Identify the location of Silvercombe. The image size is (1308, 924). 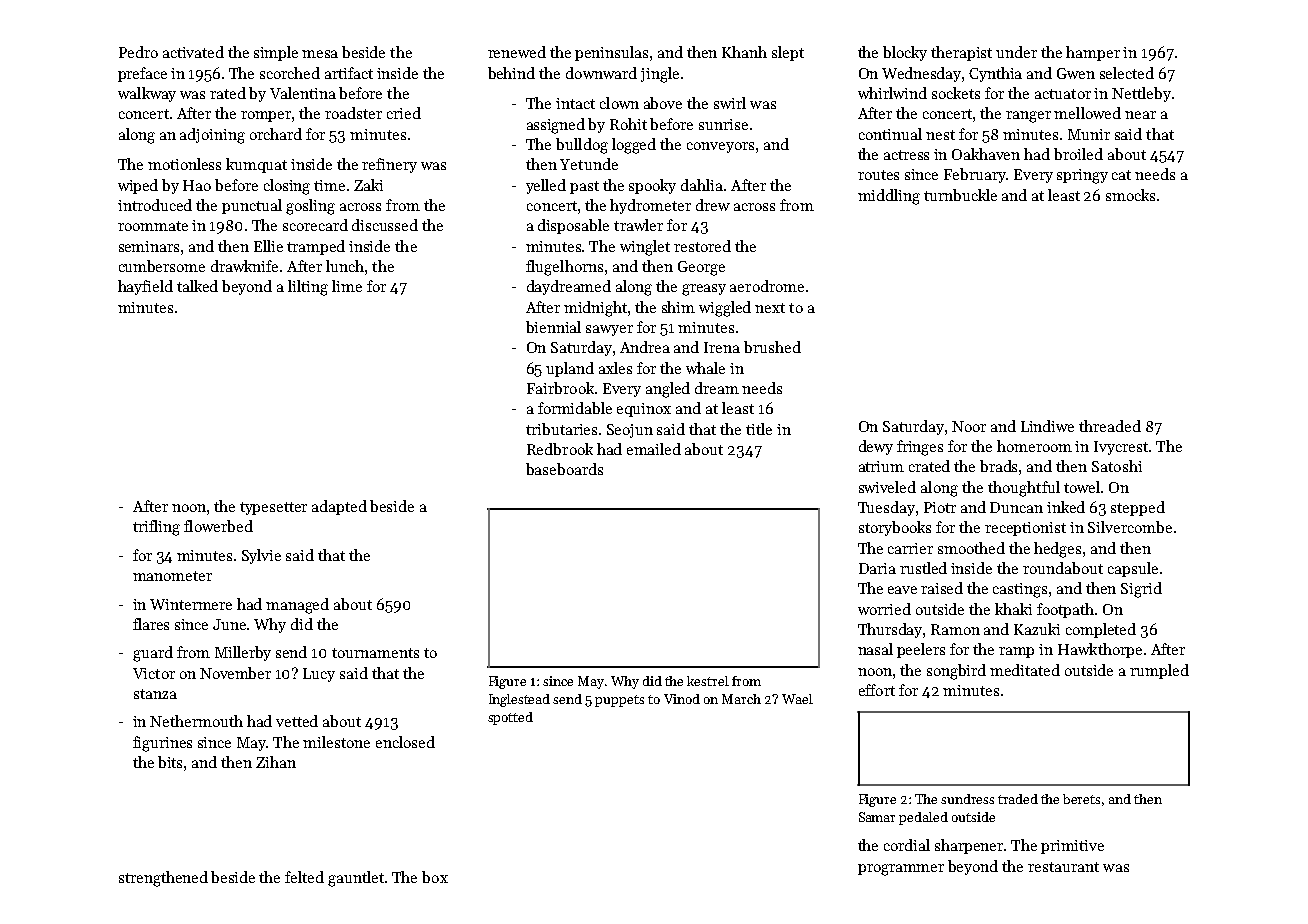
(1130, 527).
